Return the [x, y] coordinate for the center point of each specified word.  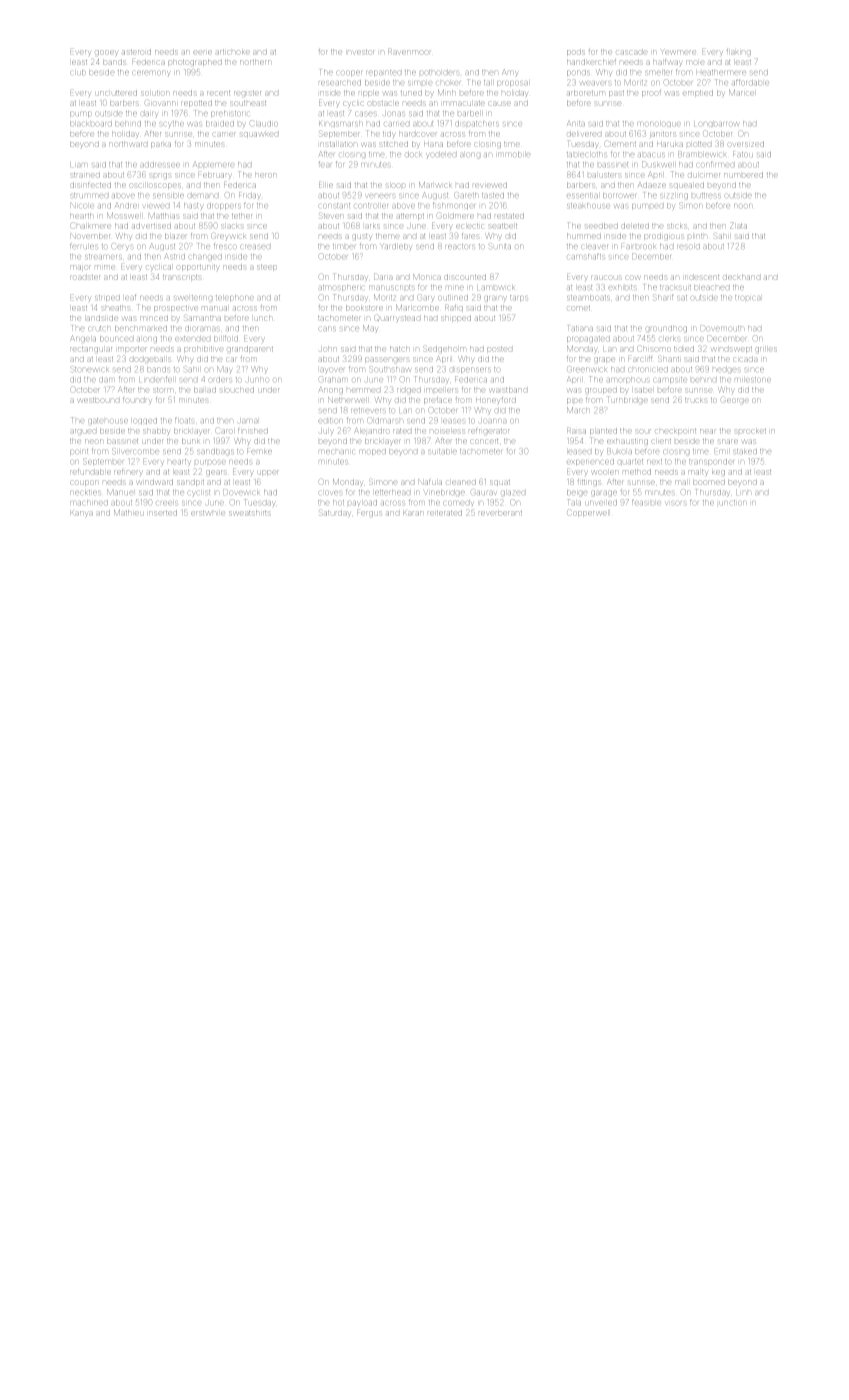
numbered [743, 175]
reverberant [500, 513]
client [661, 441]
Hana [433, 144]
